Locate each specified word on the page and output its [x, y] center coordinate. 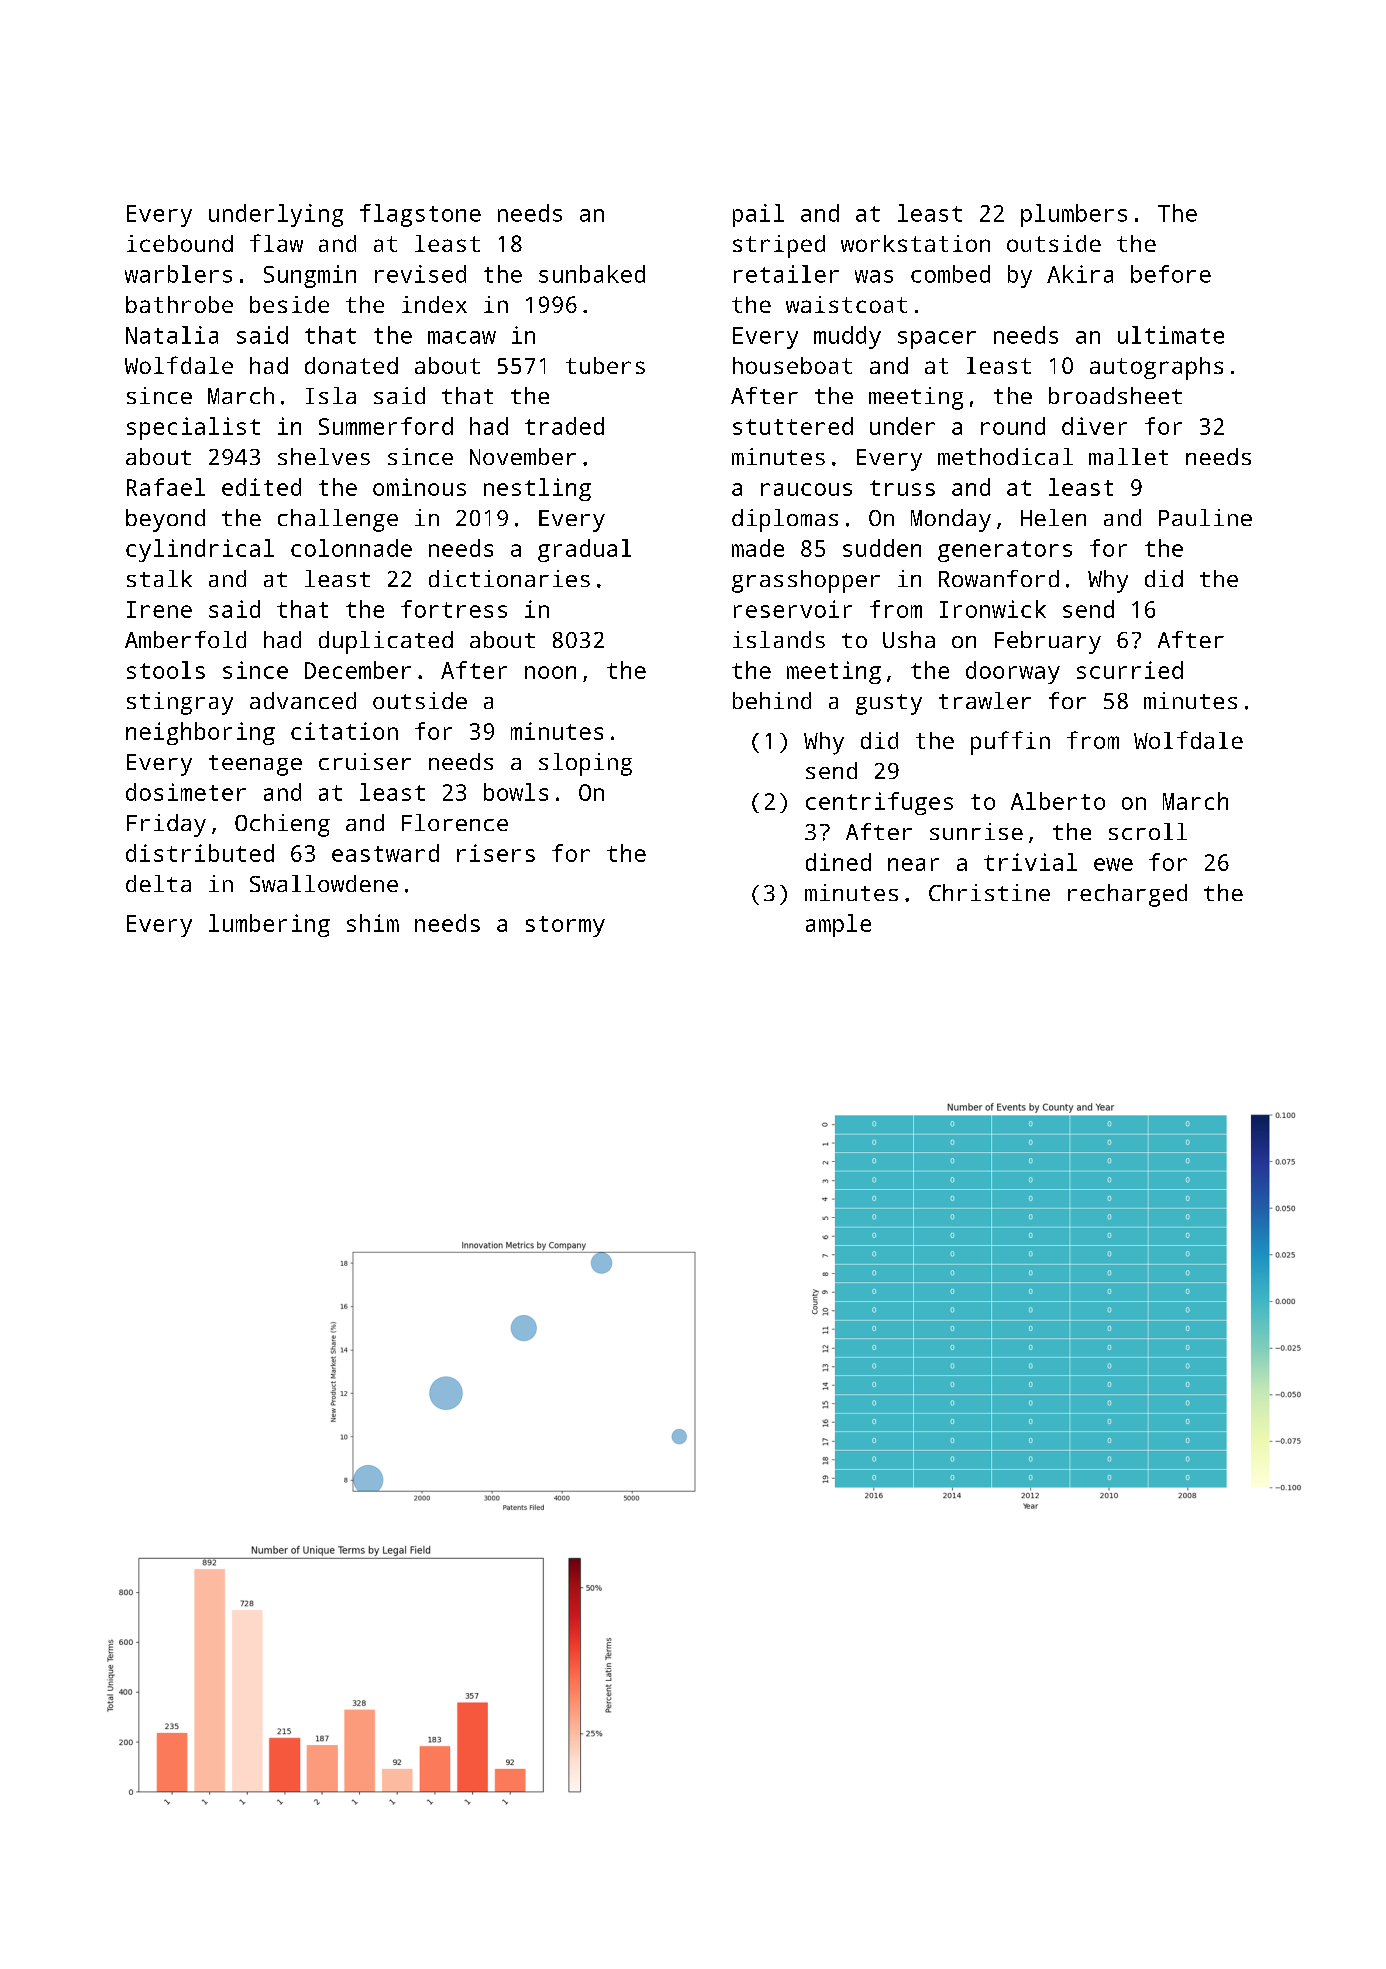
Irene [159, 609]
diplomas [785, 520]
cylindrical [200, 550]
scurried [1130, 670]
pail [758, 215]
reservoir [793, 609]
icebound [180, 243]
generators [1005, 551]
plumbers [1074, 215]
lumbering [269, 925]
